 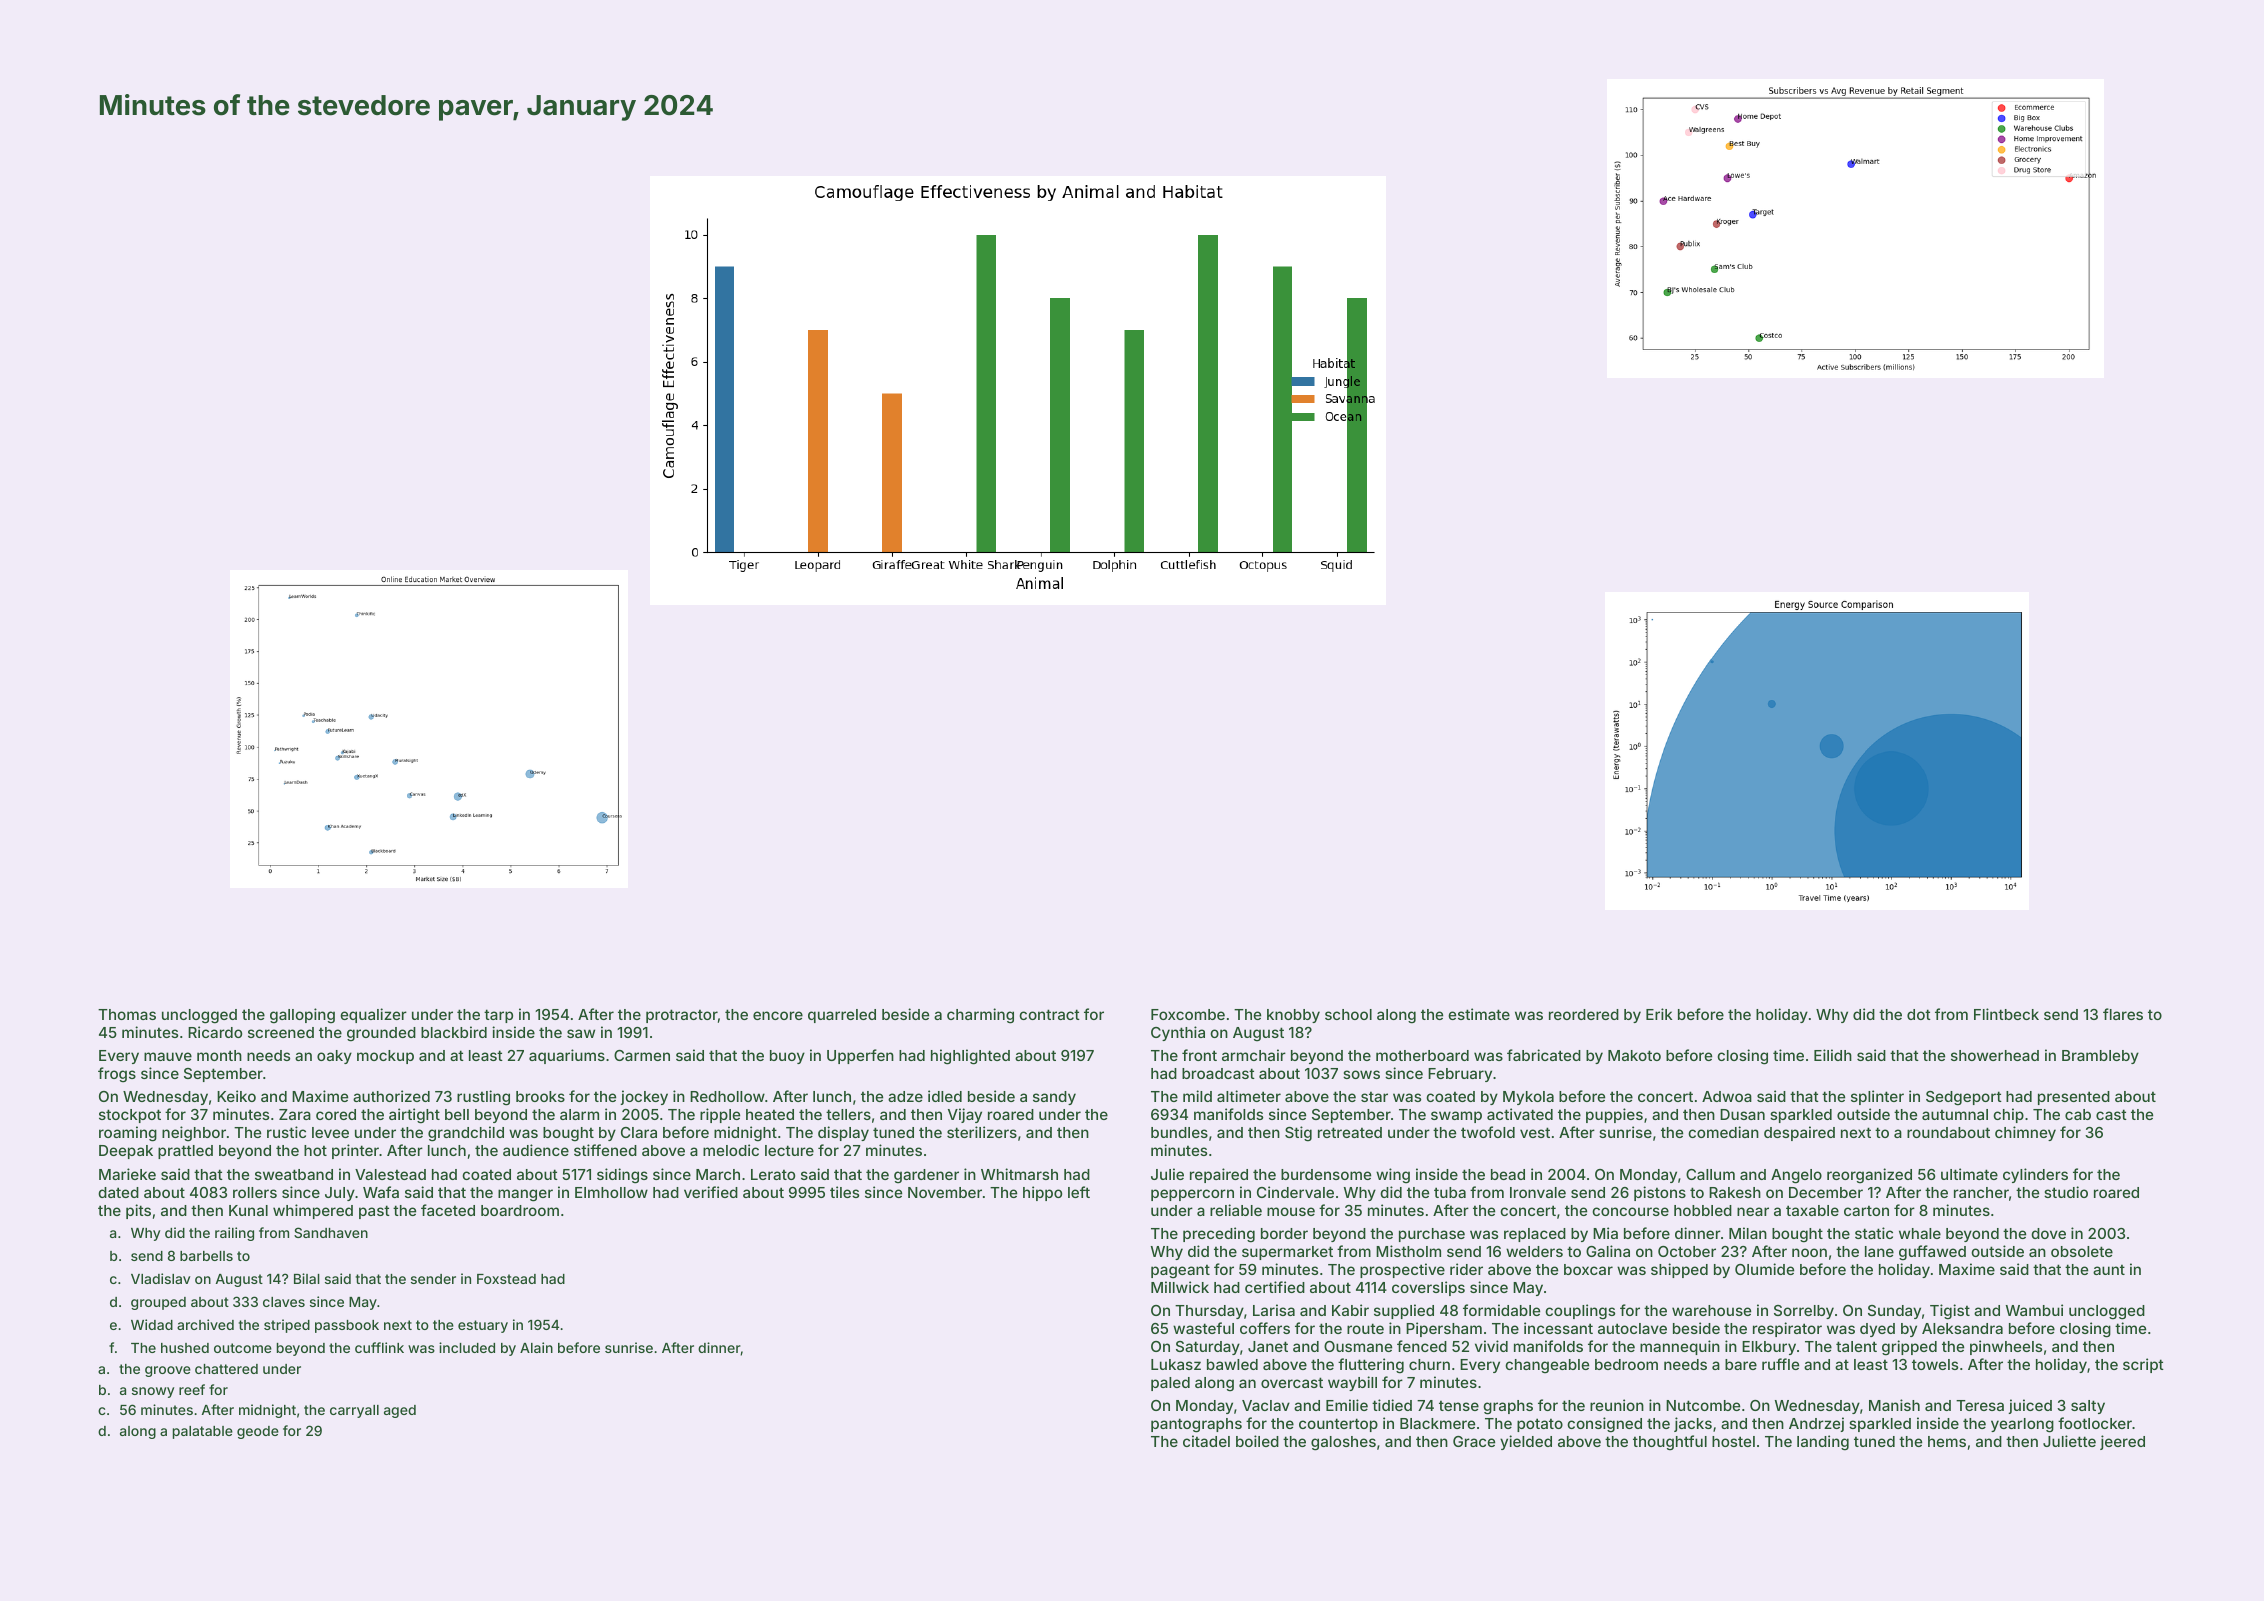 I want to click on wasteful, so click(x=1203, y=1328).
